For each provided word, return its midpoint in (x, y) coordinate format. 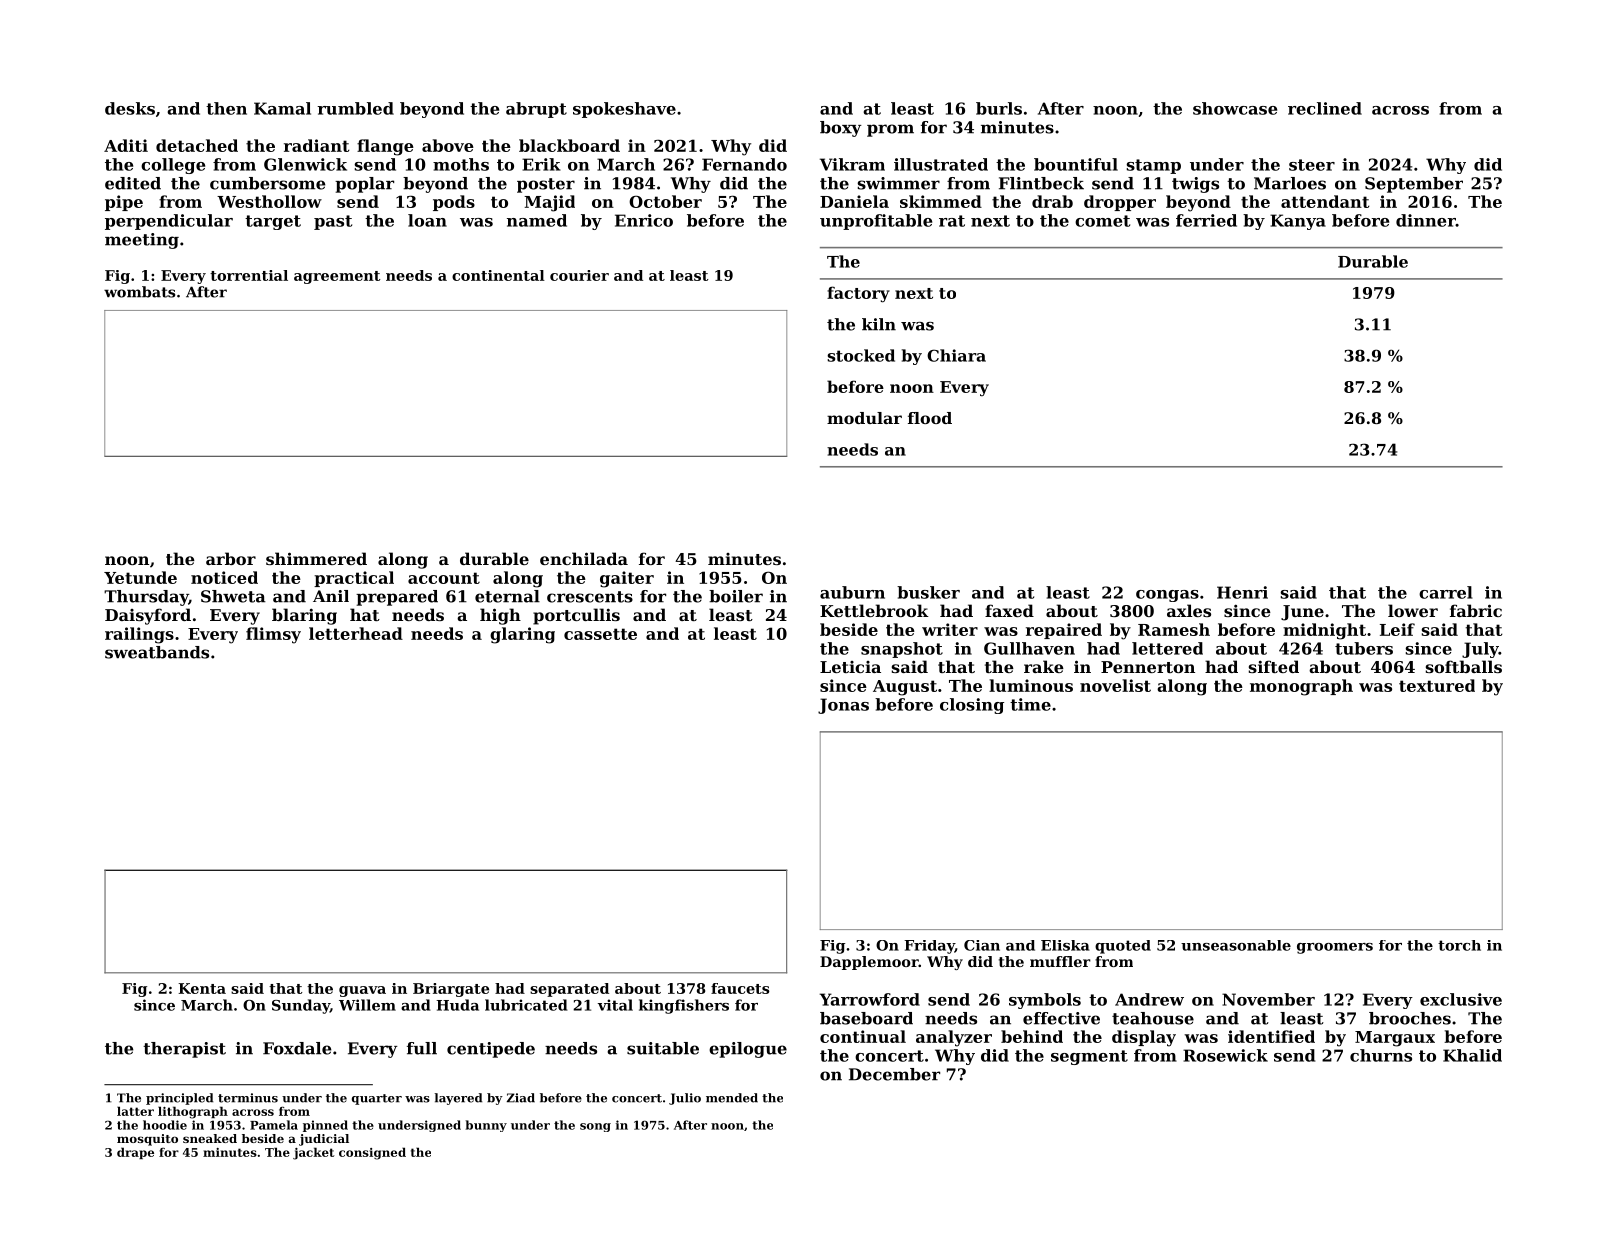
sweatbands (157, 652)
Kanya (1298, 222)
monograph (1301, 687)
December (894, 1074)
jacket (314, 1153)
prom (890, 130)
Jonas (843, 706)
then (226, 108)
